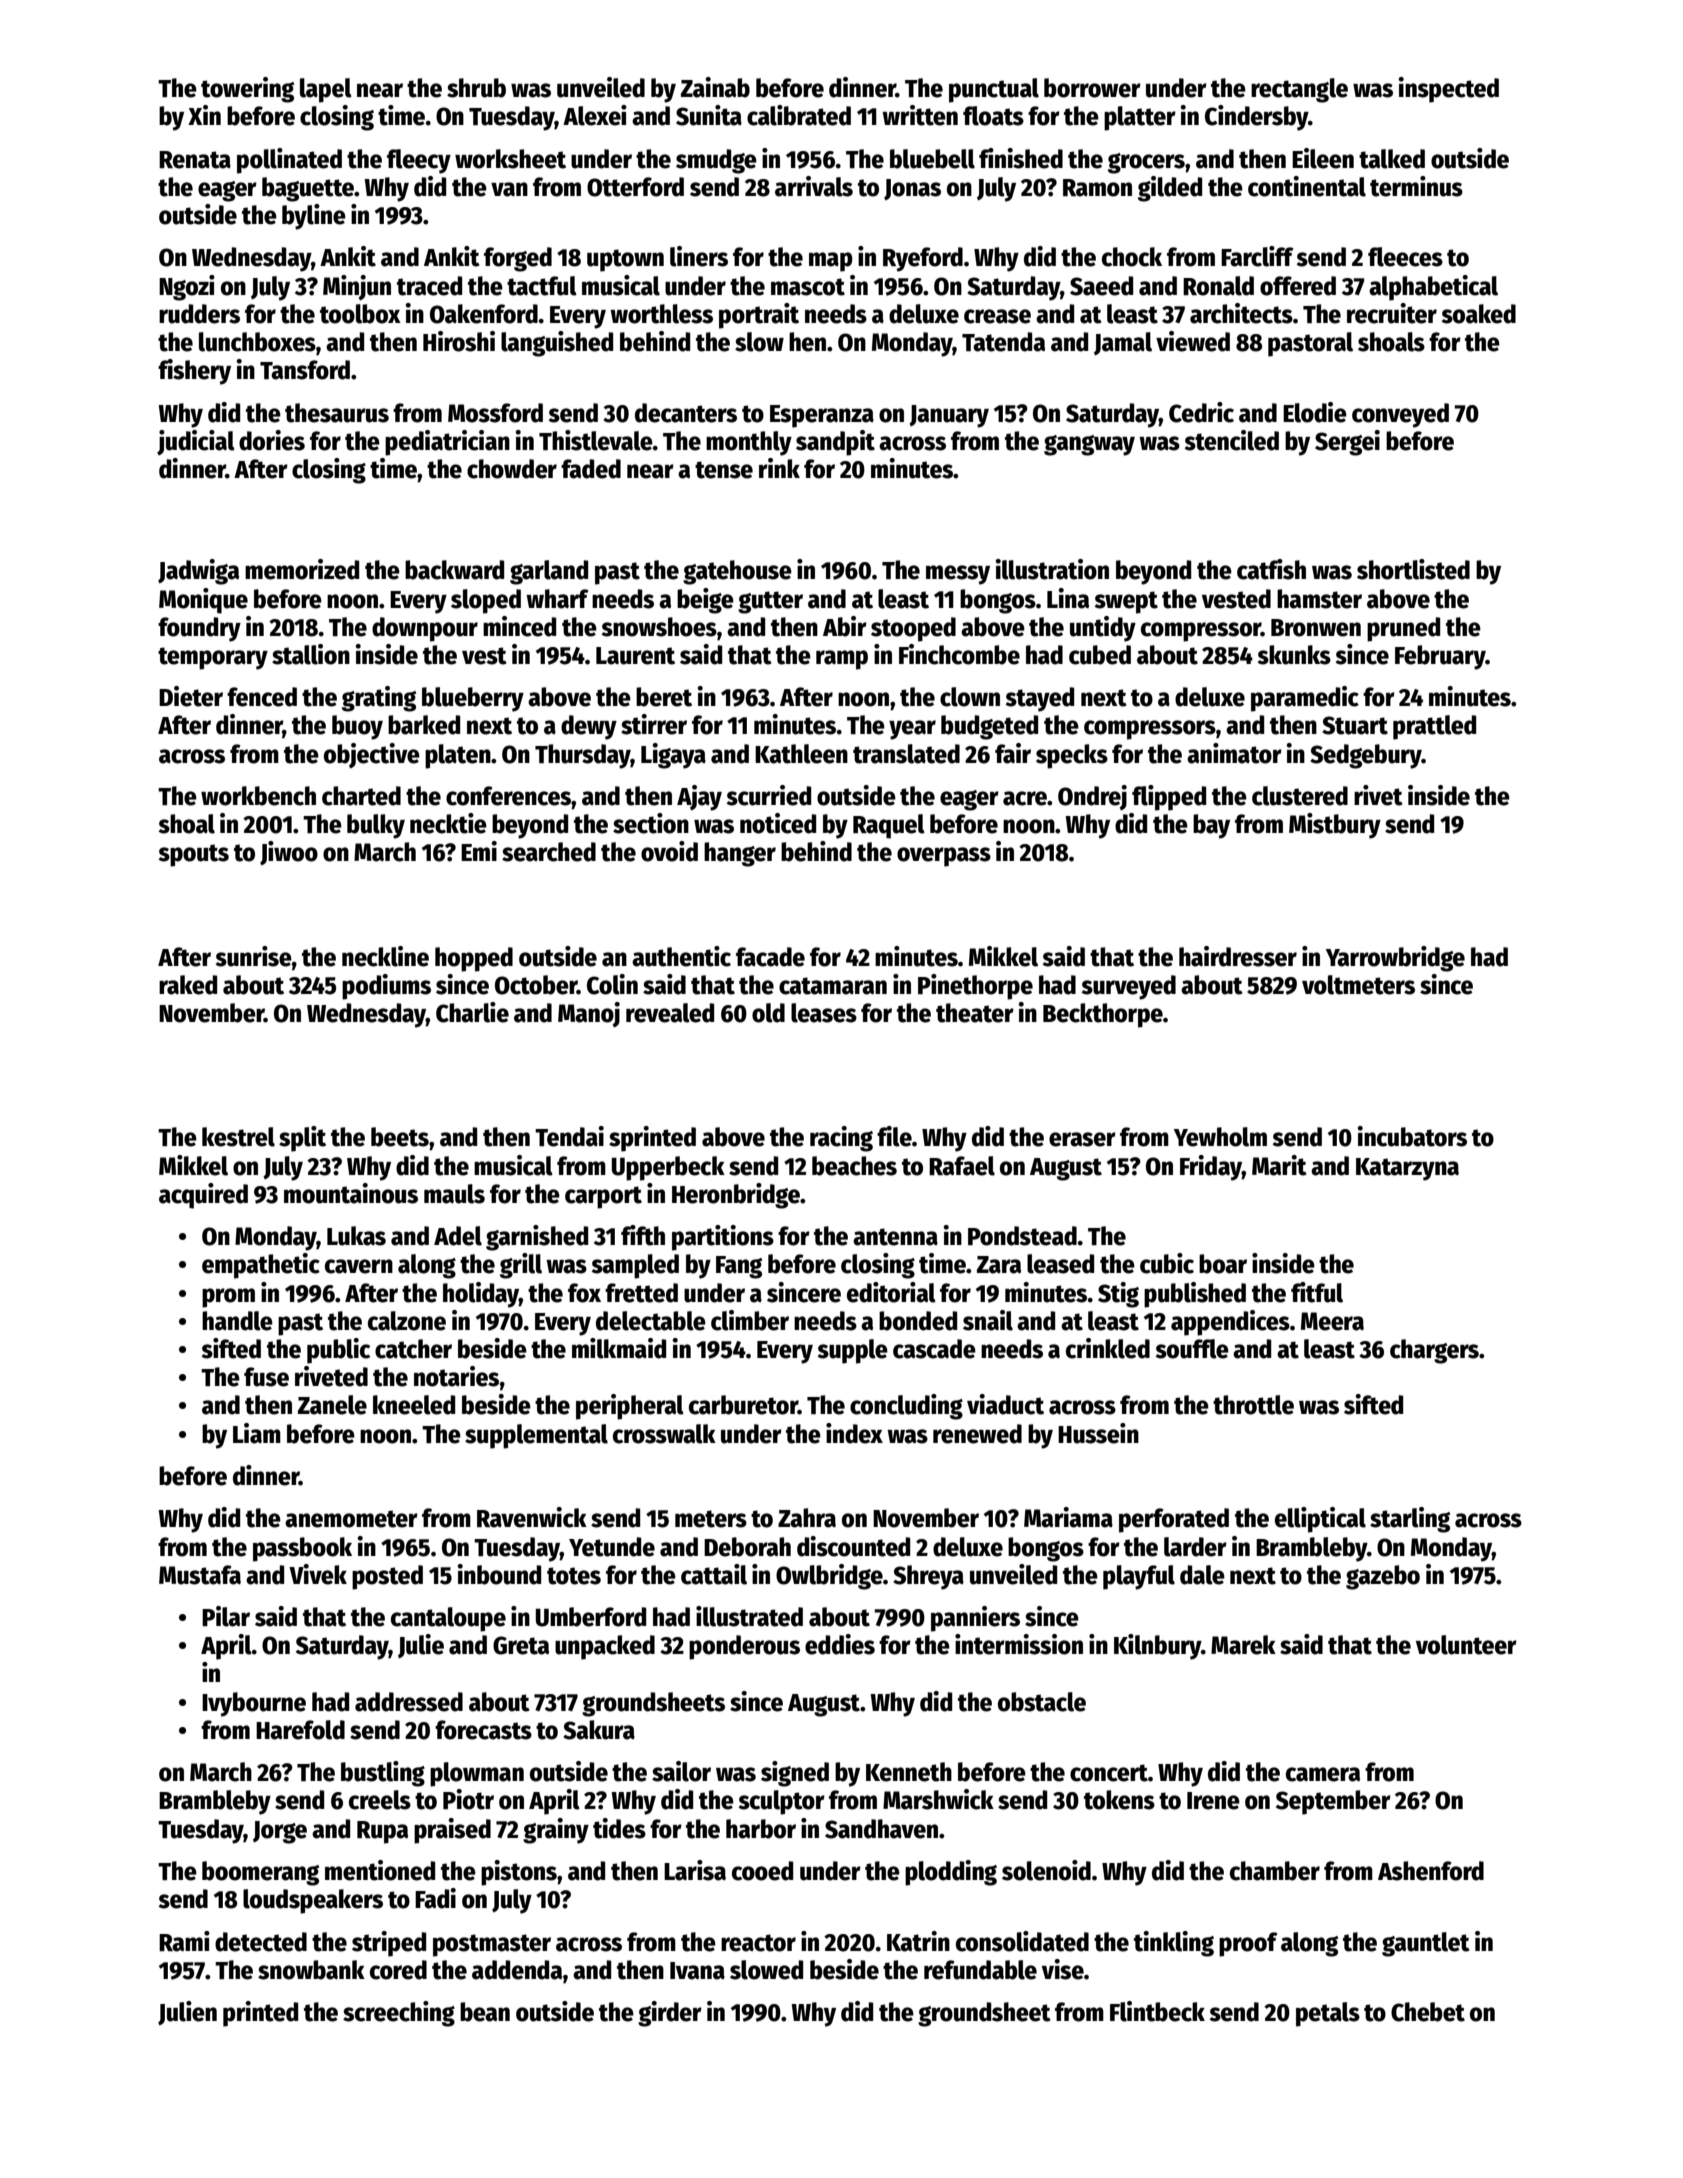 The width and height of the image is (1683, 2178). Describe the element at coordinates (1146, 163) in the image. I see `grocers` at that location.
